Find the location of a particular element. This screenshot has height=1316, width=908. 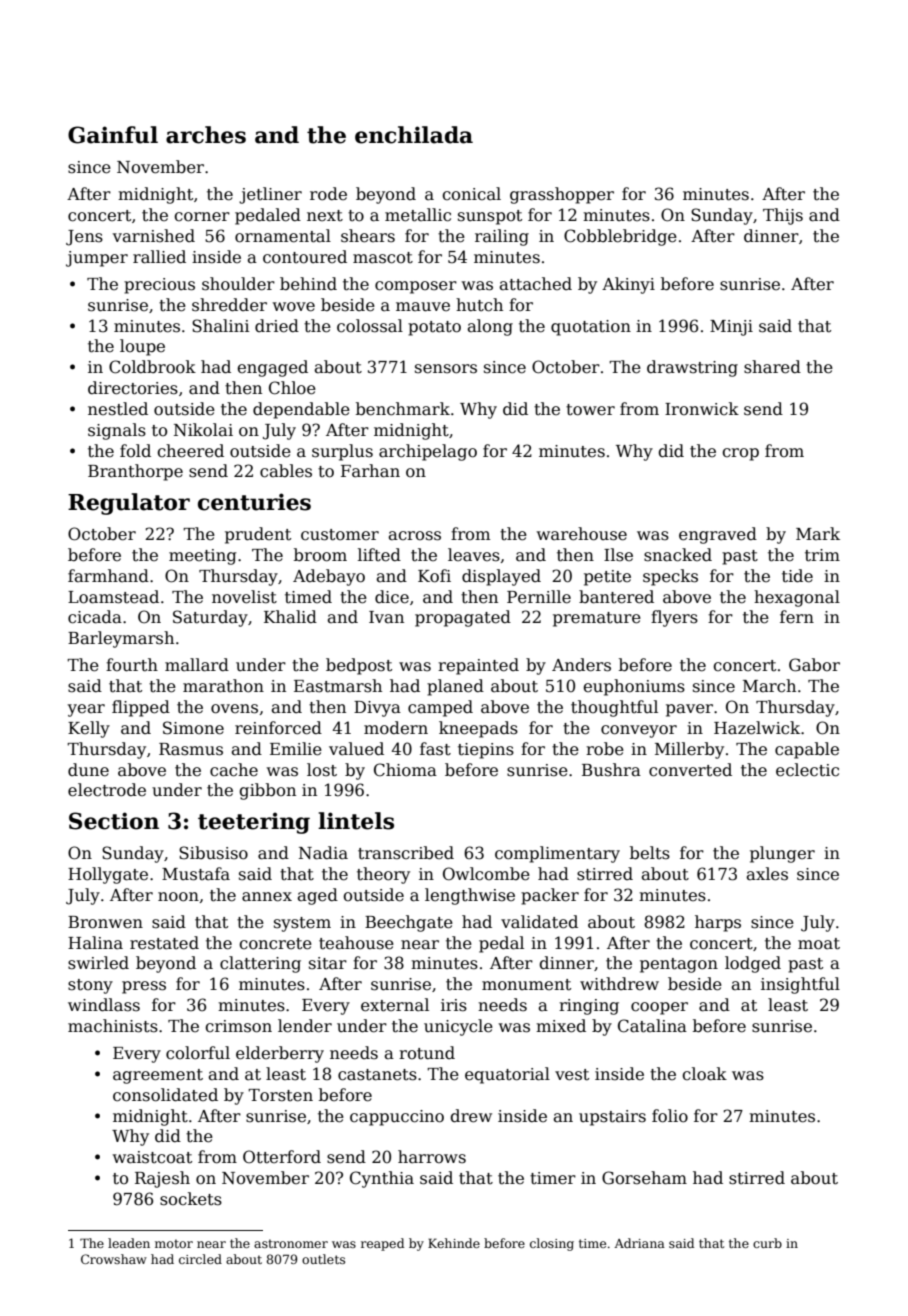

Hollygate is located at coordinates (108, 875).
